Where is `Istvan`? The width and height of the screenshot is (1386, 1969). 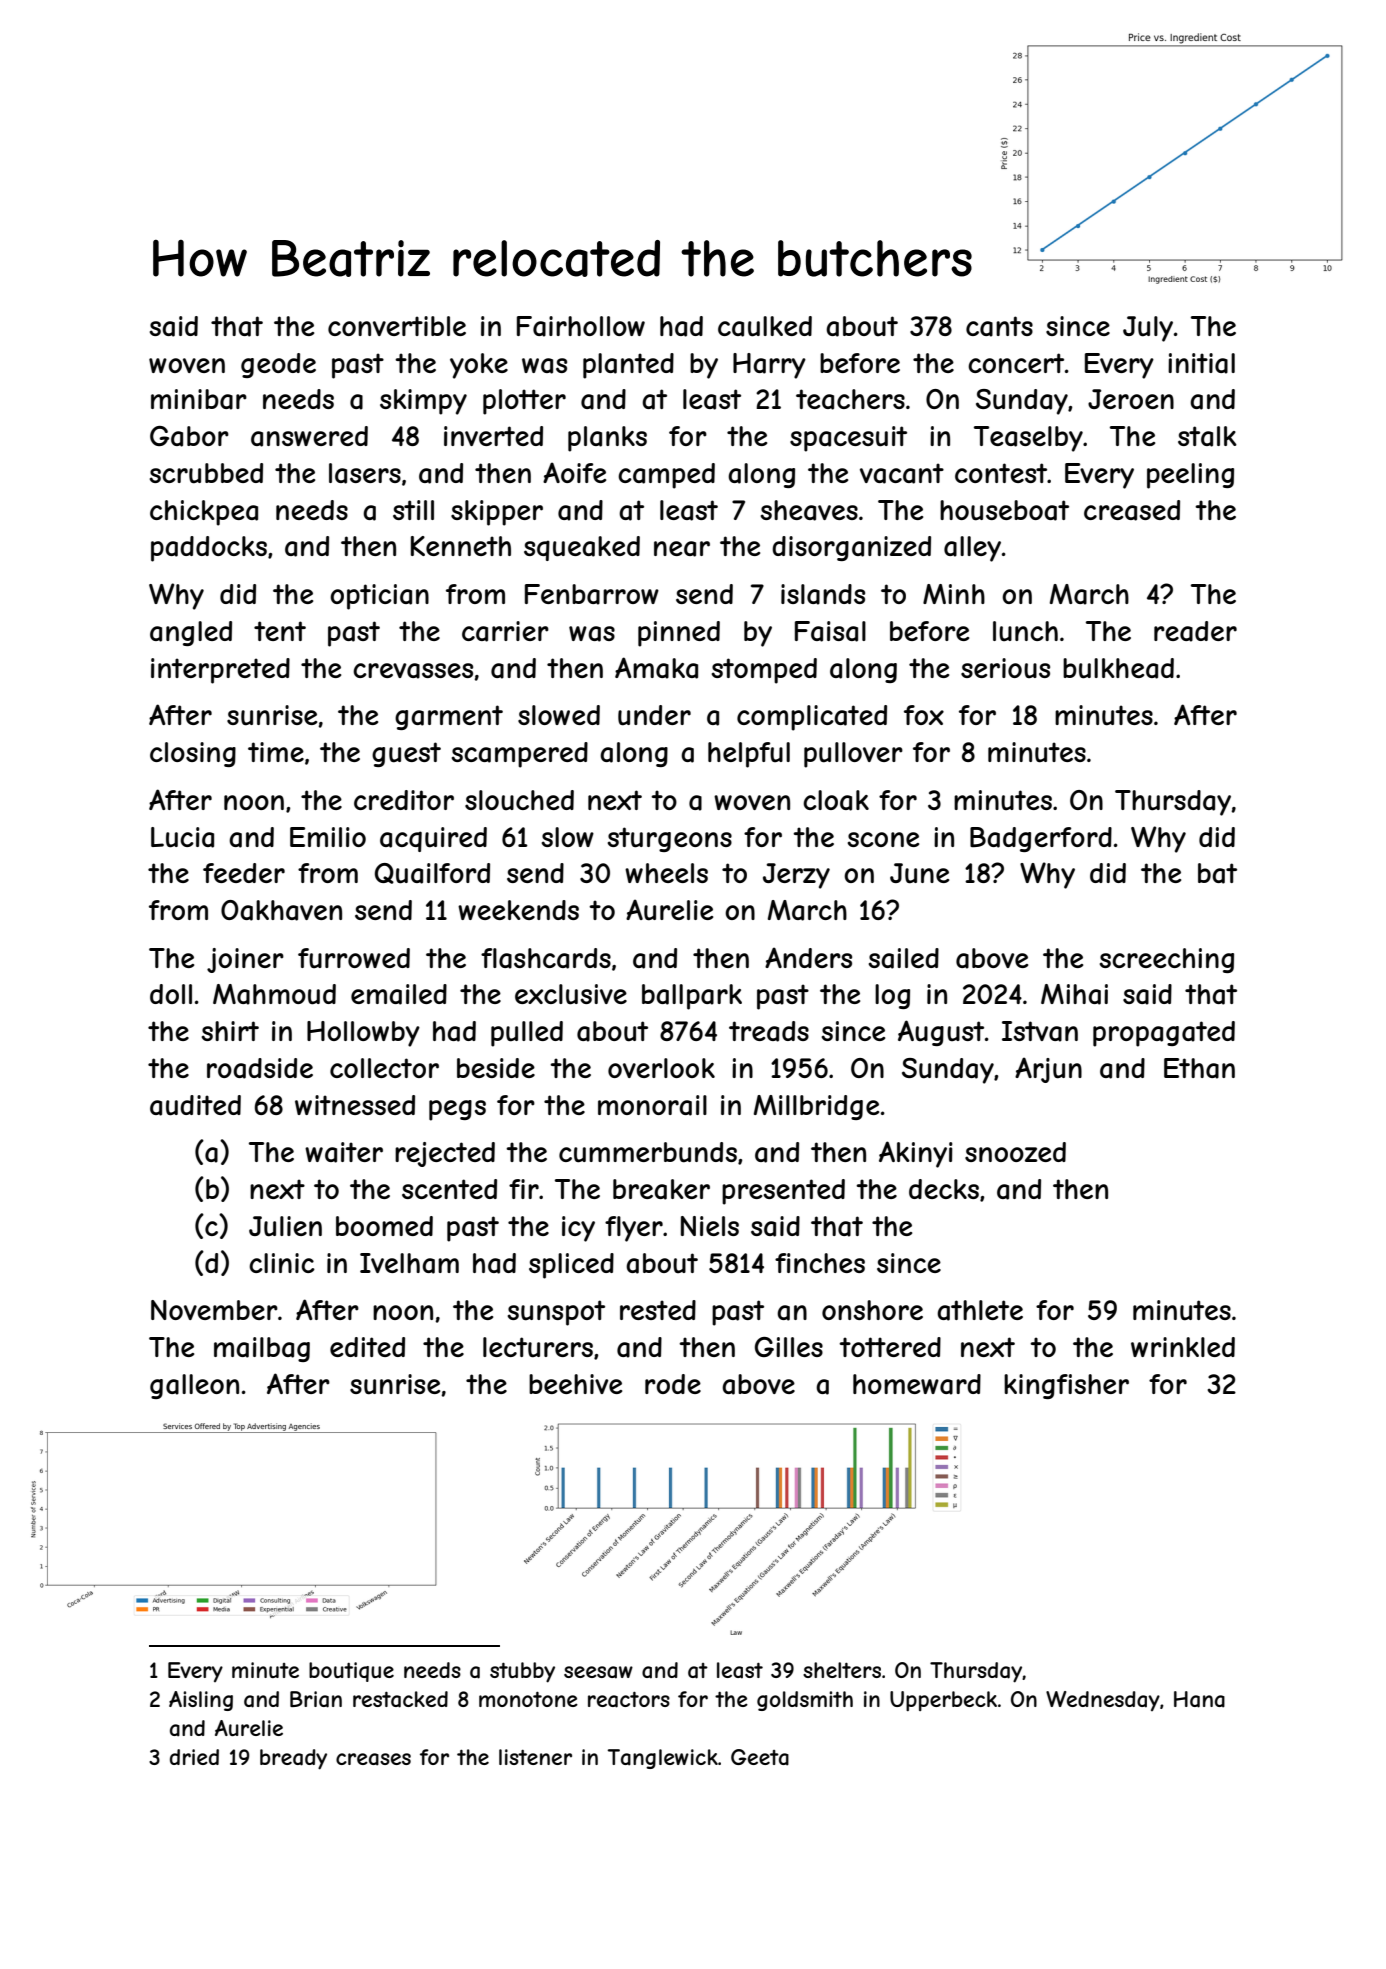
Istvan is located at coordinates (1040, 1031).
